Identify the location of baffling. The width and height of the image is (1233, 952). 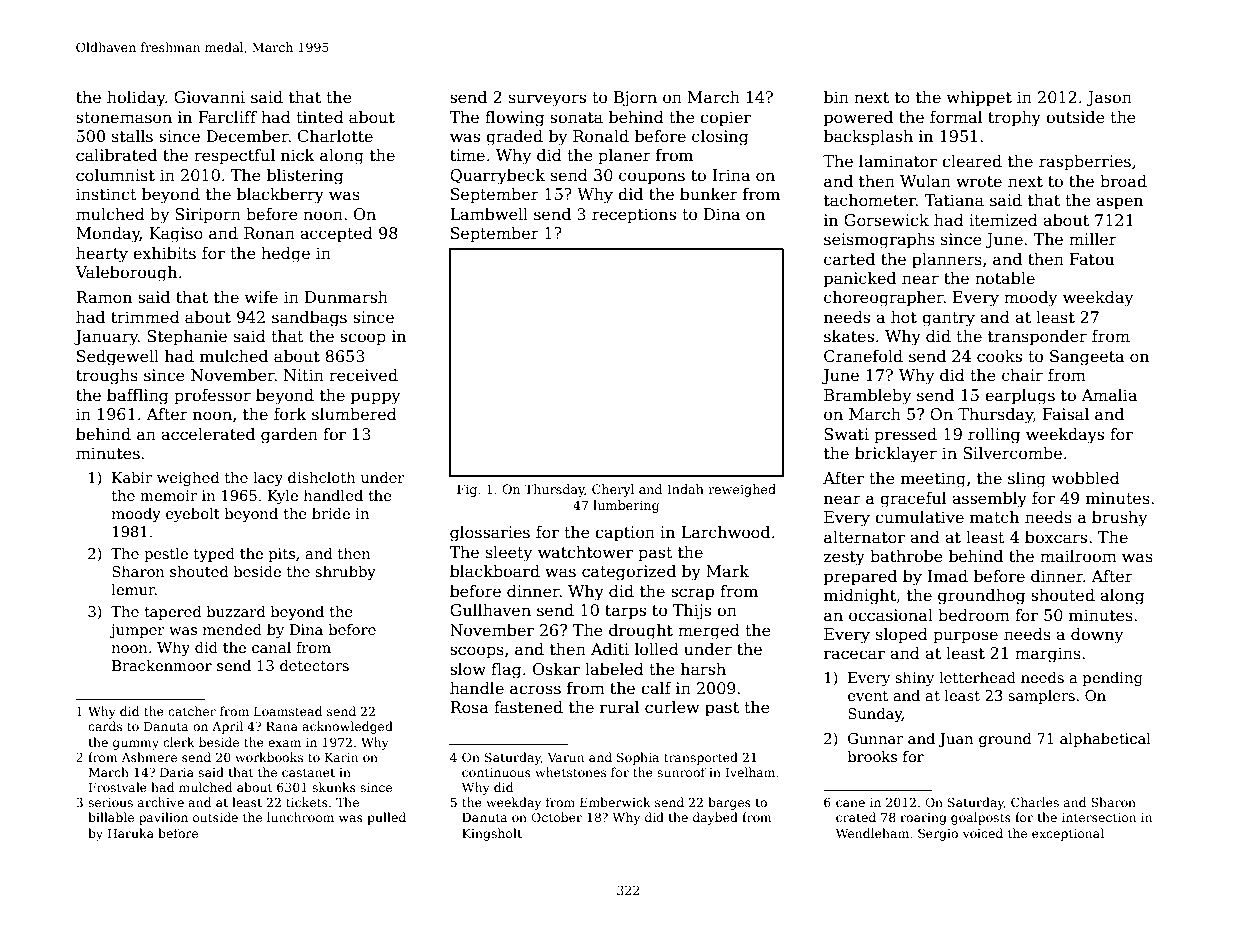
(138, 397).
